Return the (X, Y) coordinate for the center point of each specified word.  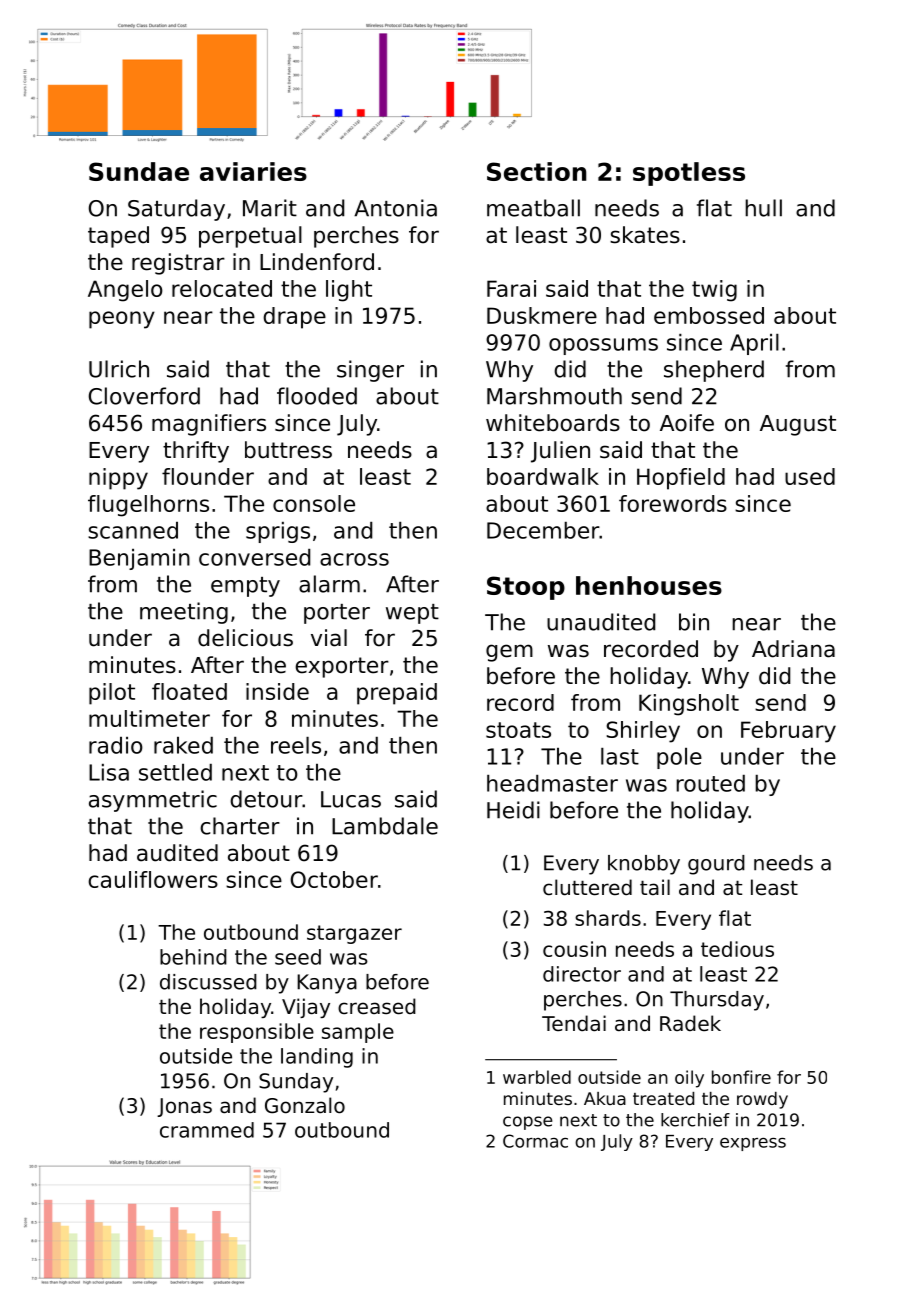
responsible (257, 1033)
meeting (184, 613)
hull (763, 208)
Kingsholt (689, 705)
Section (537, 171)
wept (412, 614)
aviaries (253, 171)
